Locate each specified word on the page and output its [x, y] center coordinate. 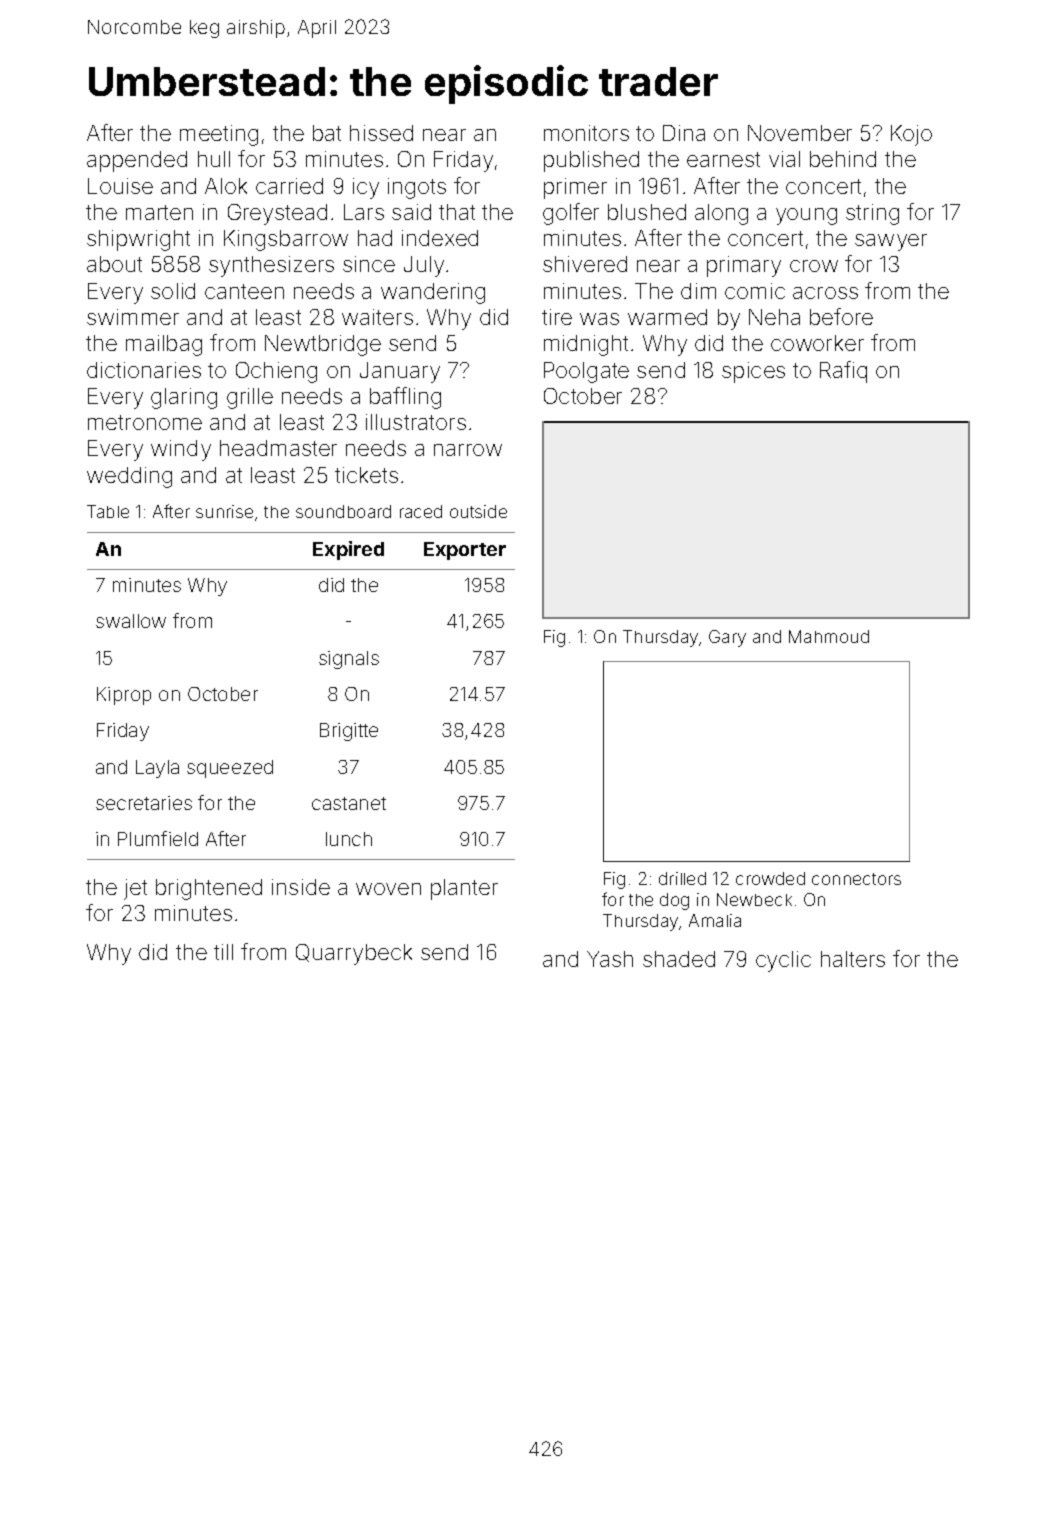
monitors [586, 133]
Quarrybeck [354, 954]
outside [478, 511]
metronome [145, 422]
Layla [157, 769]
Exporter [465, 551]
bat [327, 133]
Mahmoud [829, 636]
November [800, 133]
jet [135, 889]
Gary [727, 638]
